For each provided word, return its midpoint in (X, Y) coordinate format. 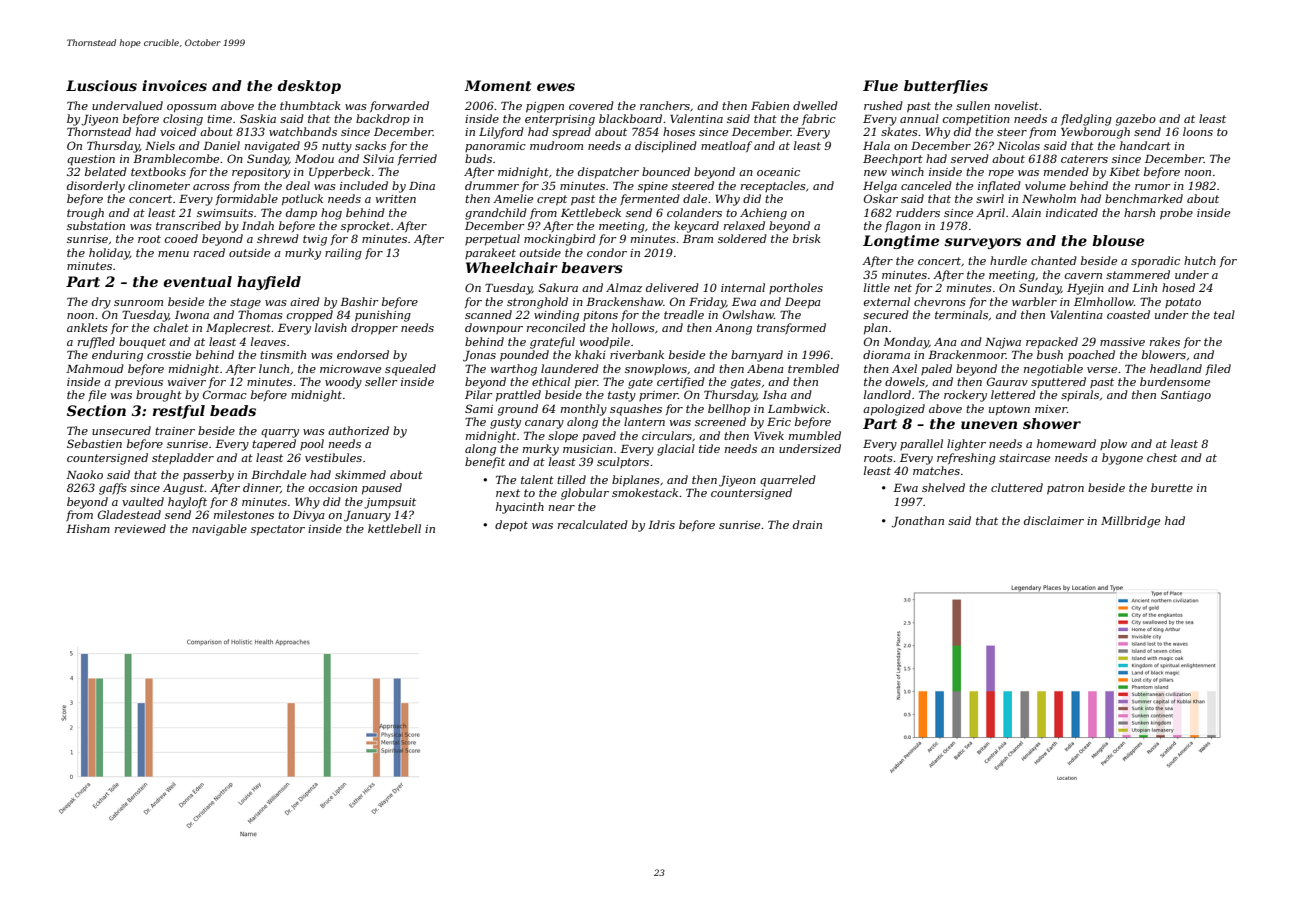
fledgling (1086, 120)
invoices (174, 85)
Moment (497, 85)
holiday (109, 254)
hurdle (1008, 260)
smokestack (645, 492)
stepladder (183, 458)
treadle (684, 314)
